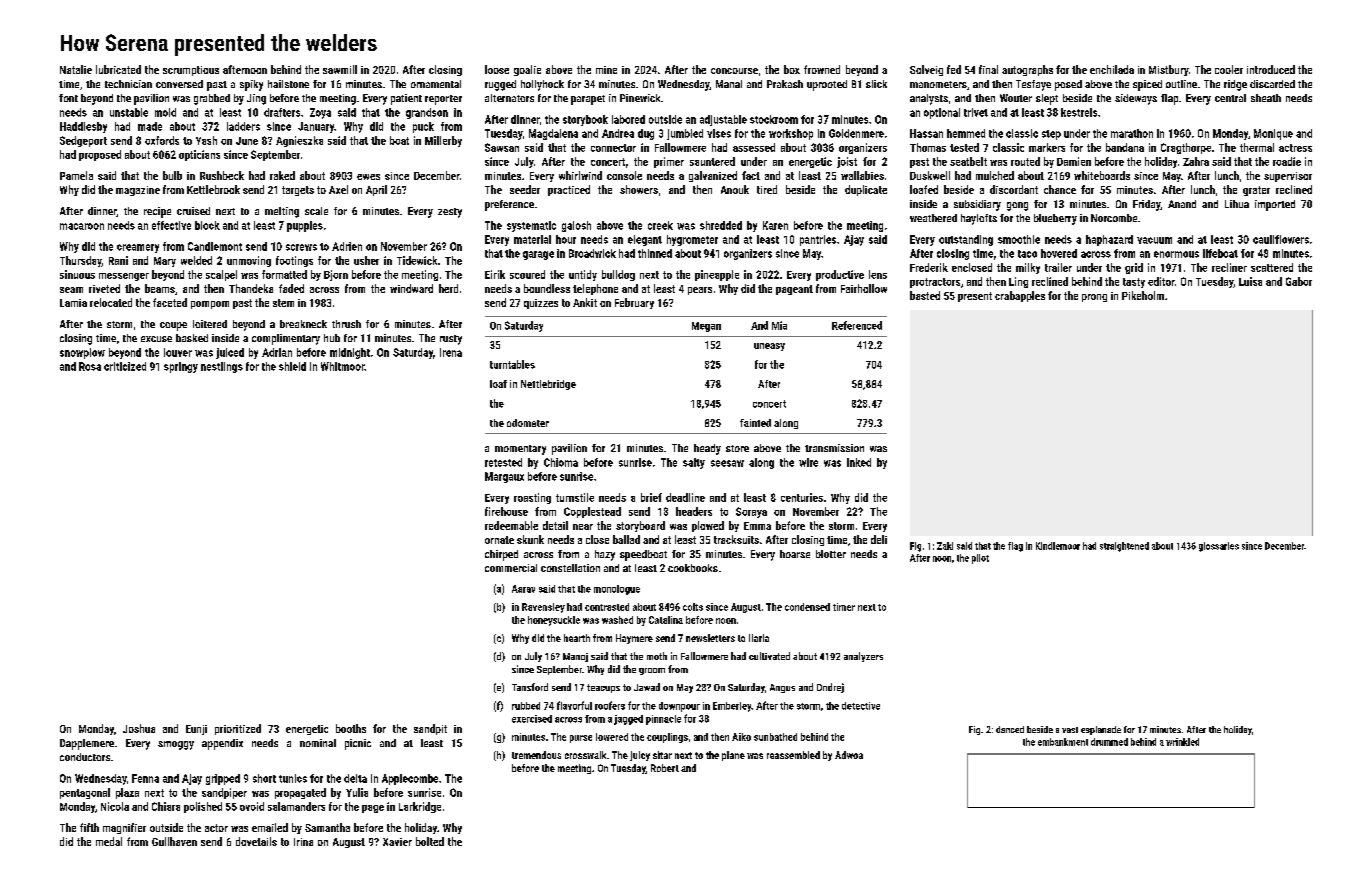 The image size is (1372, 887). Describe the element at coordinates (666, 620) in the screenshot. I see `Catalina` at that location.
